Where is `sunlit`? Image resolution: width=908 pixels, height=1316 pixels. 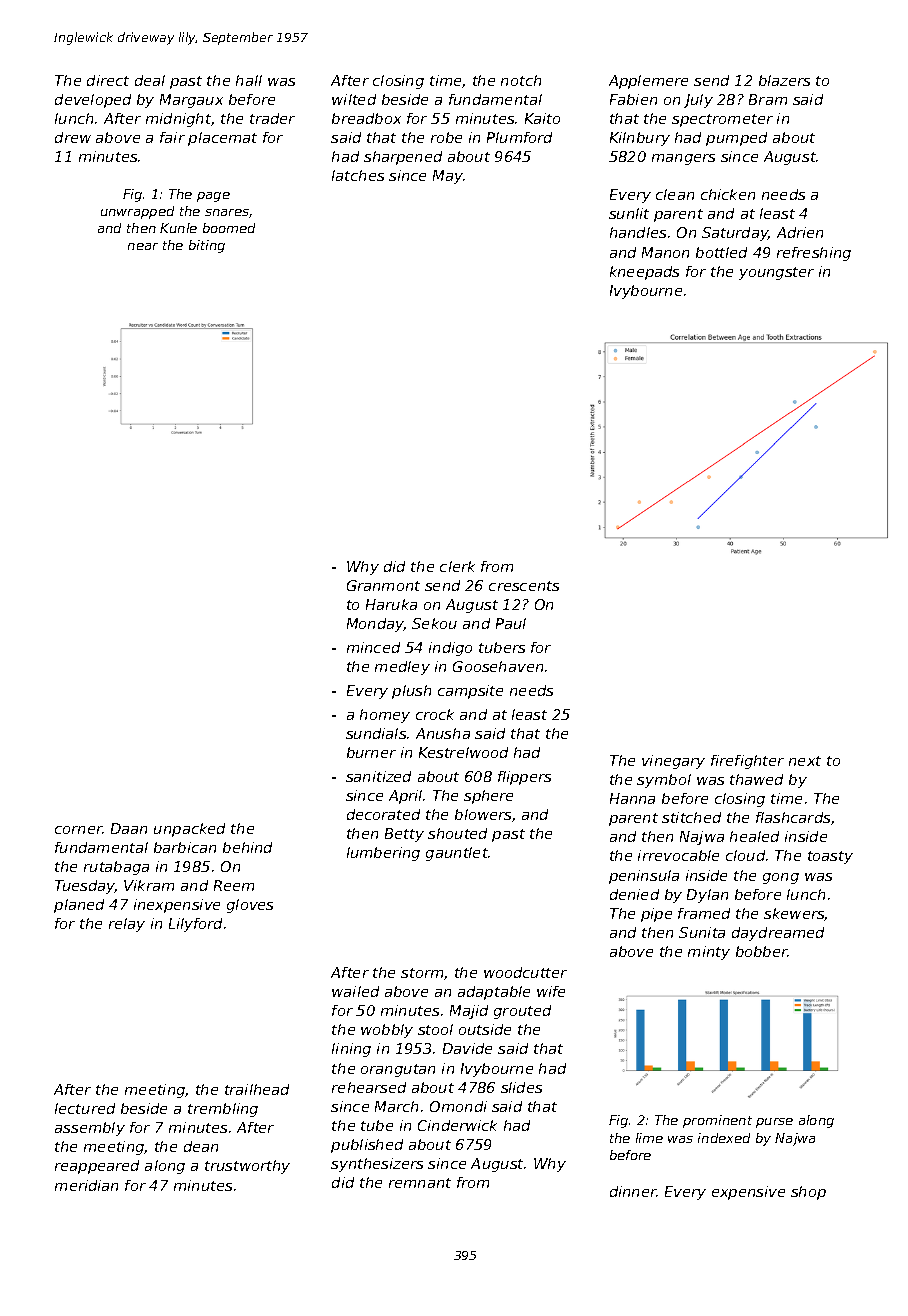
sunlit is located at coordinates (629, 213).
